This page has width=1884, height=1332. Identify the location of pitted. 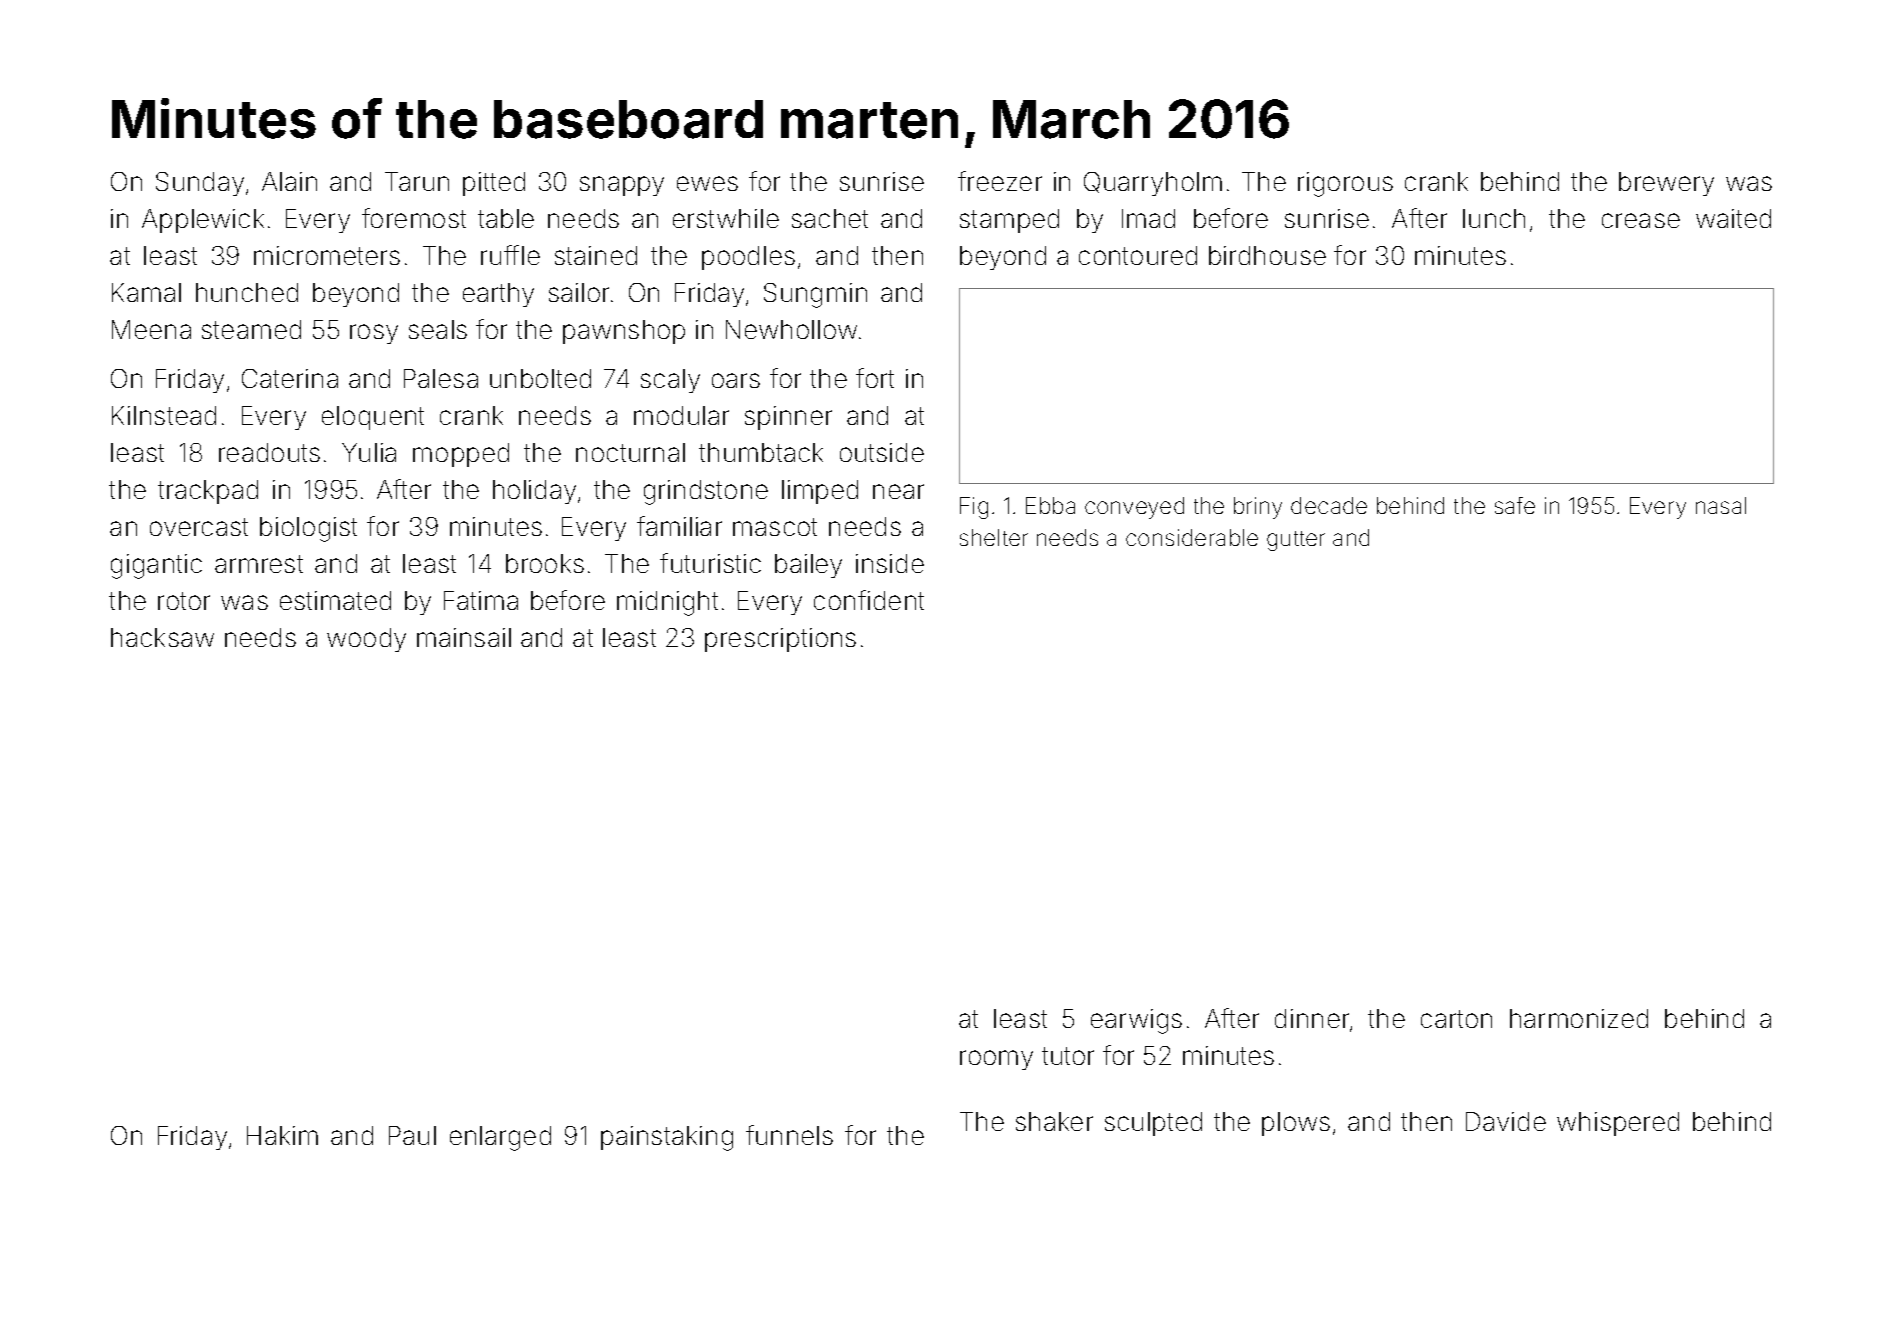
(494, 184).
